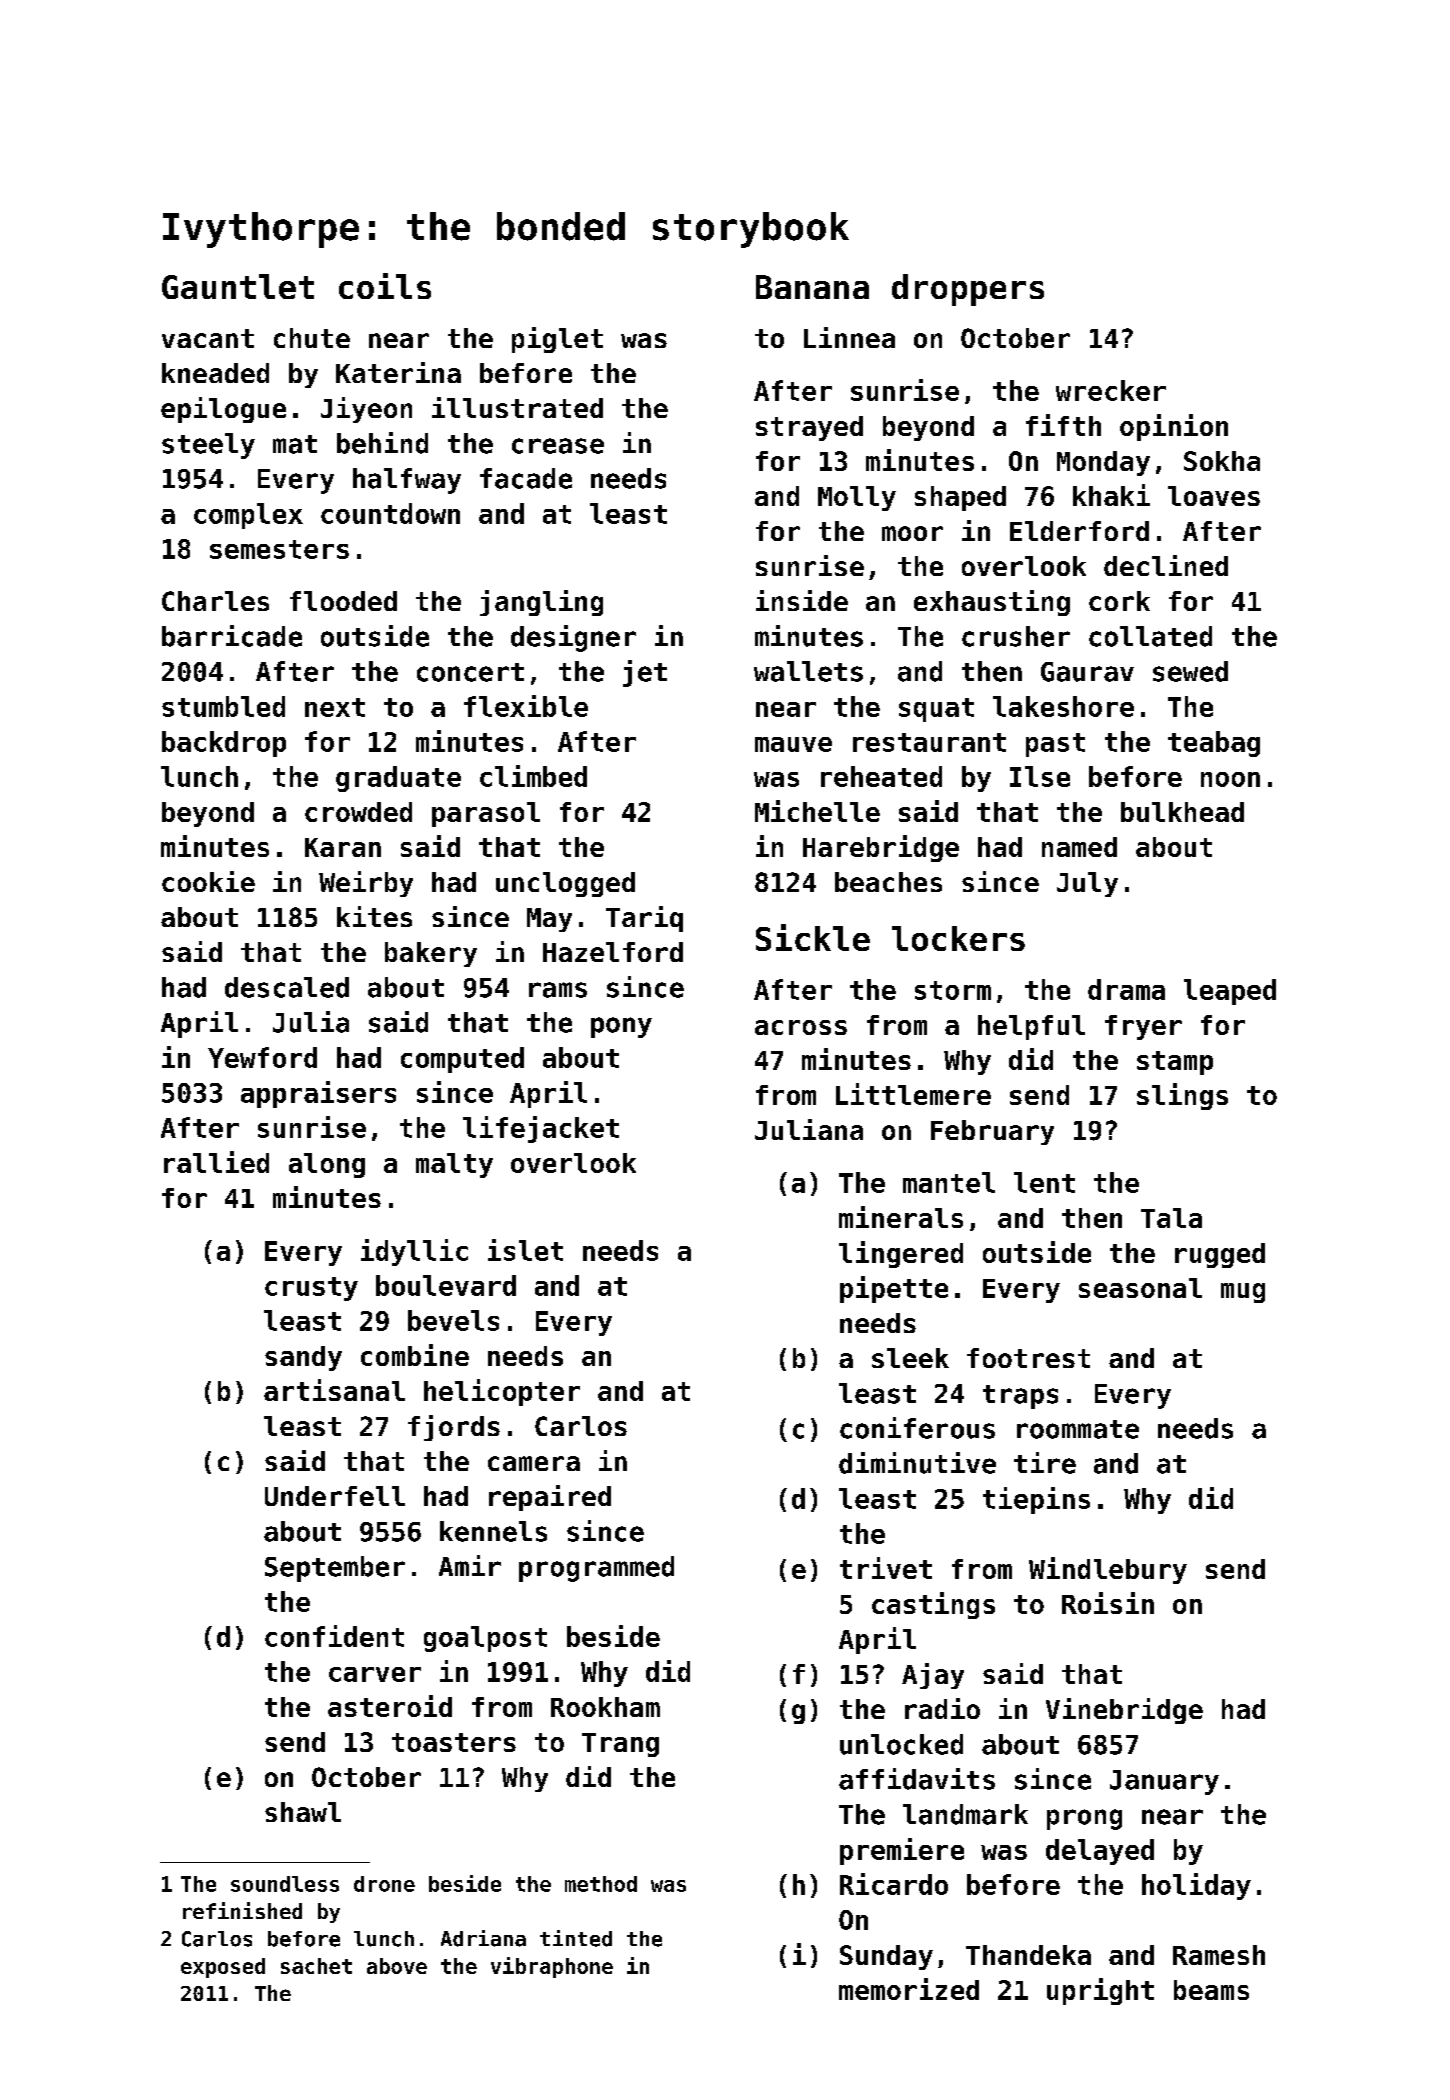  Describe the element at coordinates (1140, 1288) in the document. I see `seasonal` at that location.
